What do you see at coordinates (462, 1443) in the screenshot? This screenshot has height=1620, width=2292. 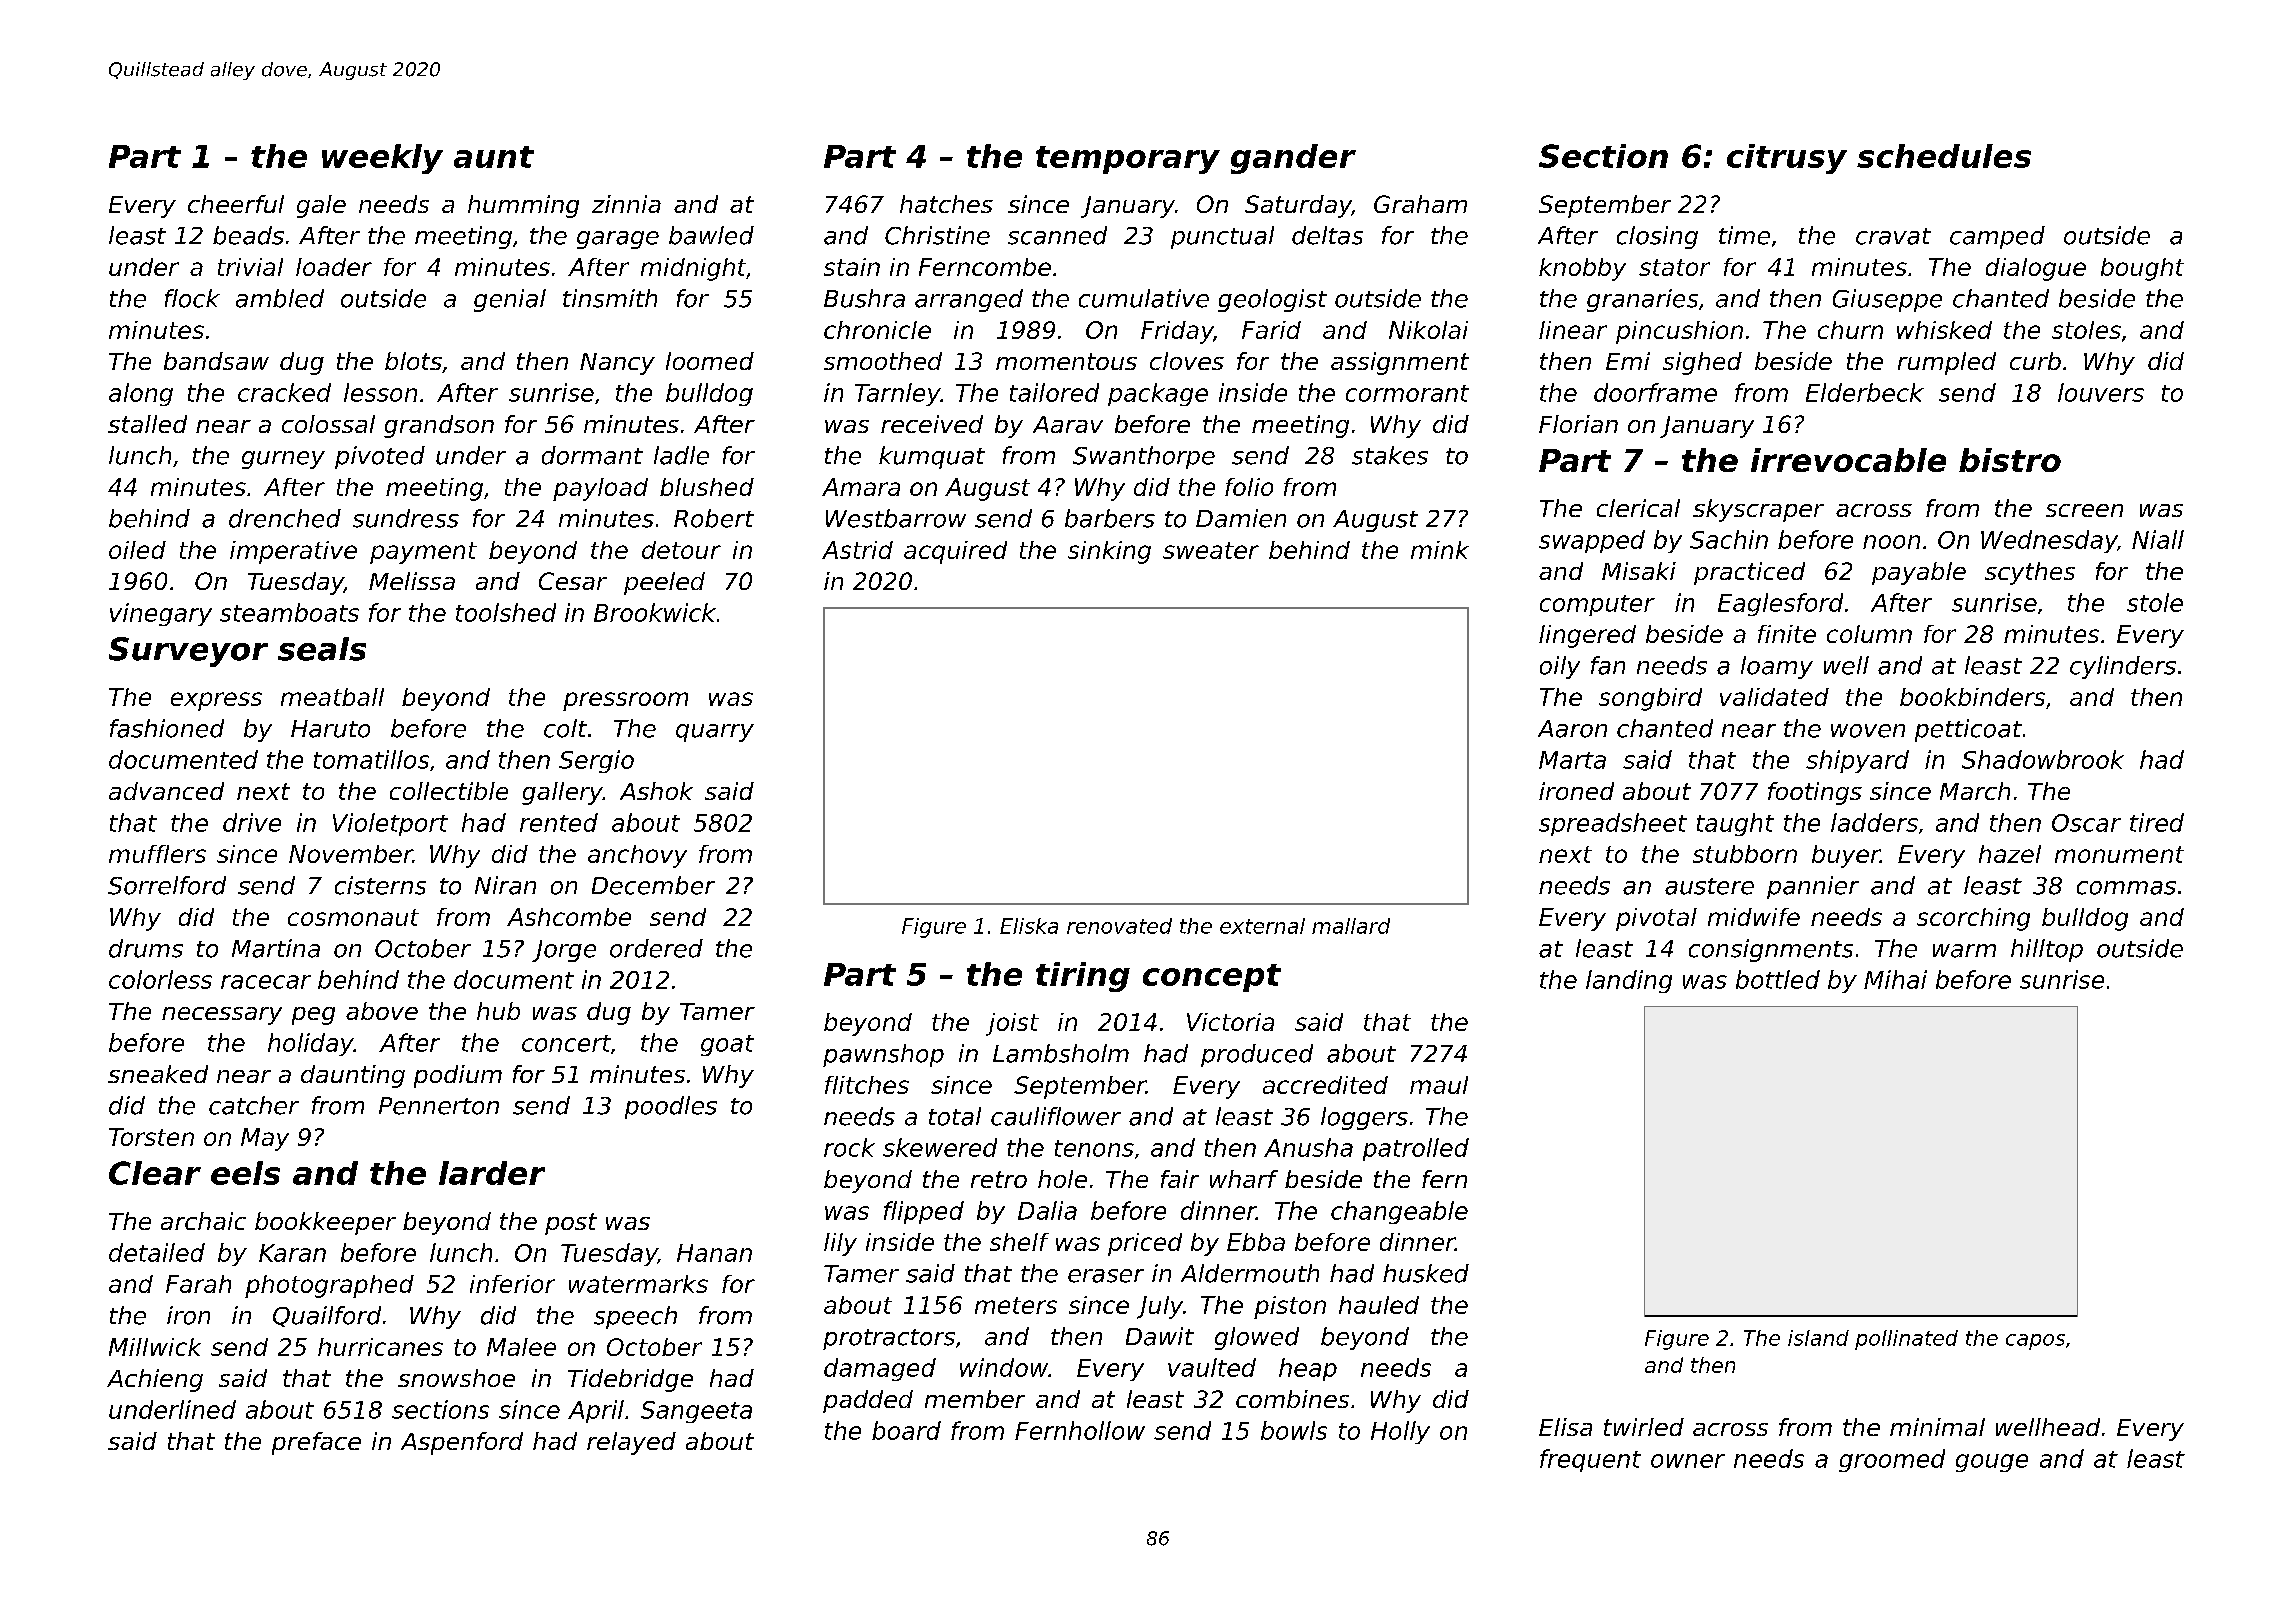 I see `Aspenford` at bounding box center [462, 1443].
